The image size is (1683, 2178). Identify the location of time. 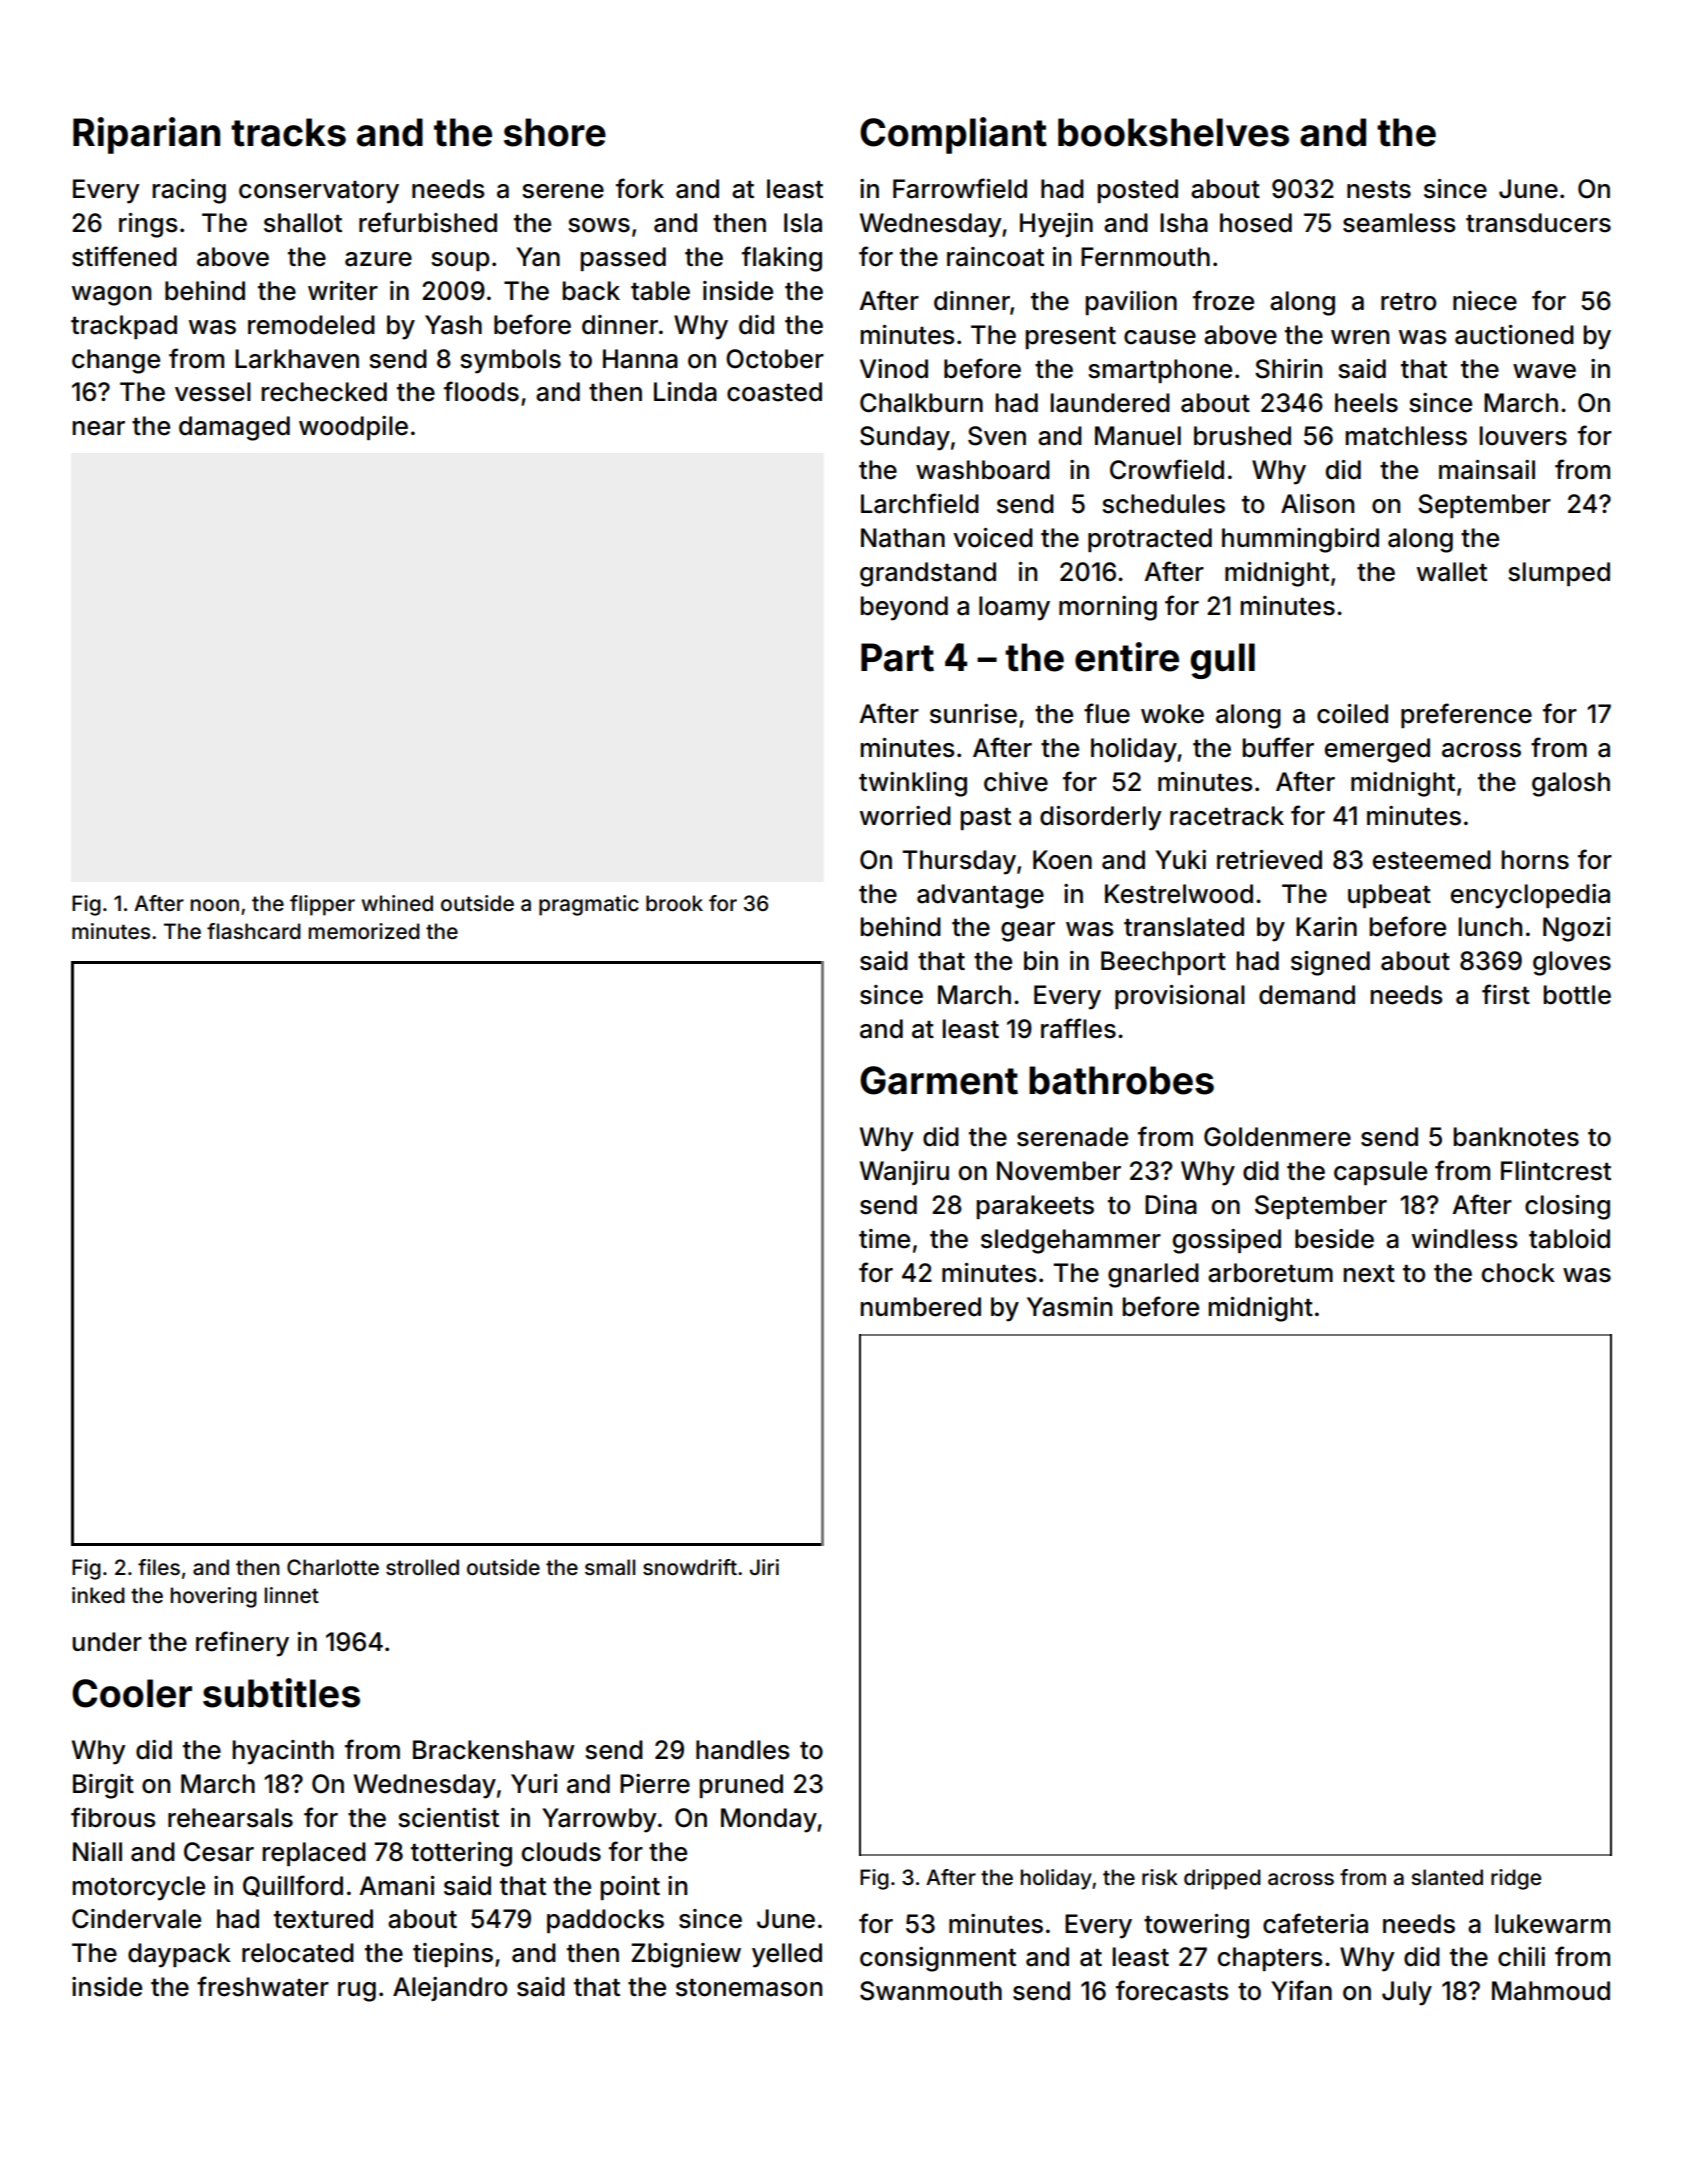
(884, 1239).
